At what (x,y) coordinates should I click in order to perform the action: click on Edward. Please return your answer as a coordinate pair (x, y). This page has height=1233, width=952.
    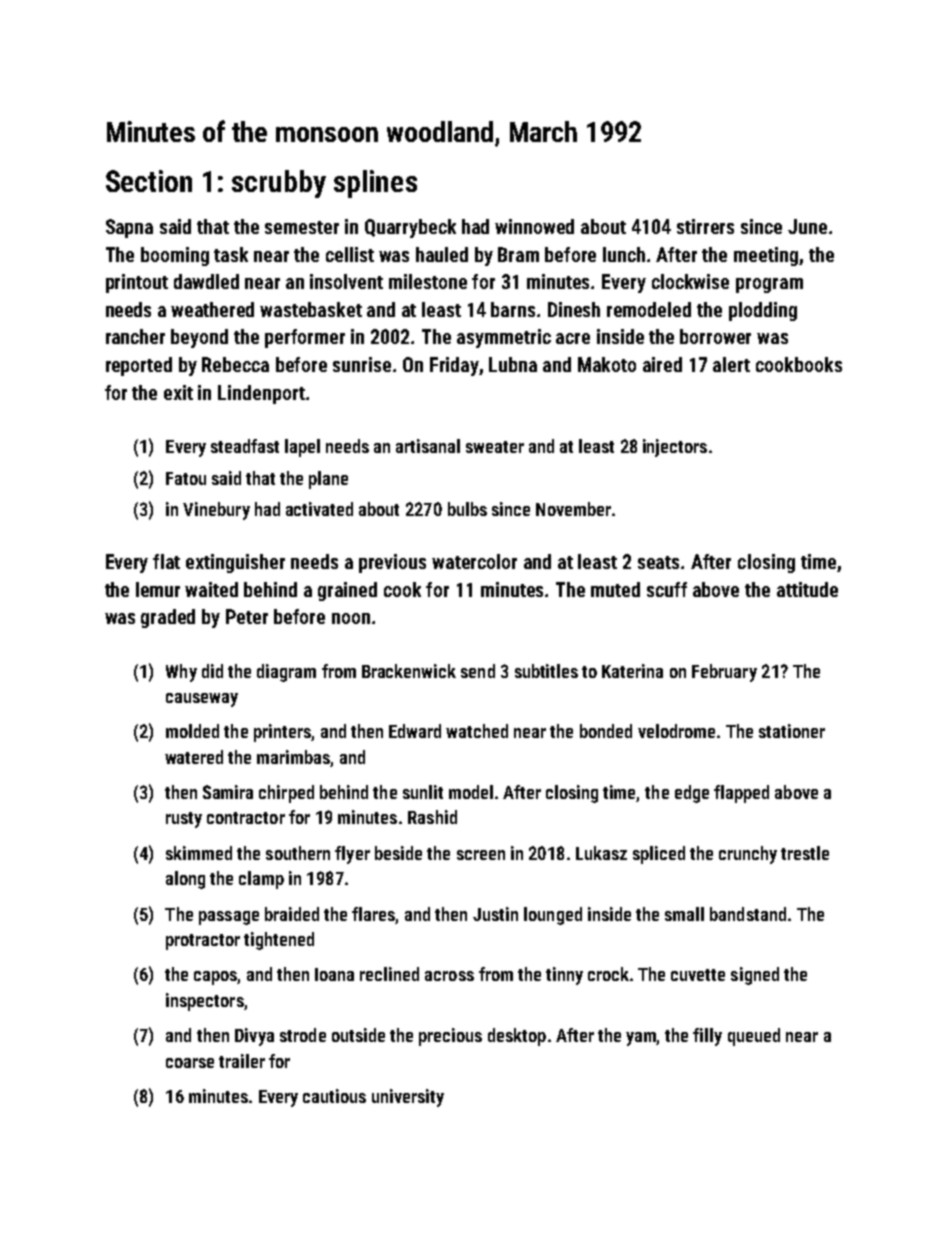
    Looking at the image, I should click on (415, 731).
